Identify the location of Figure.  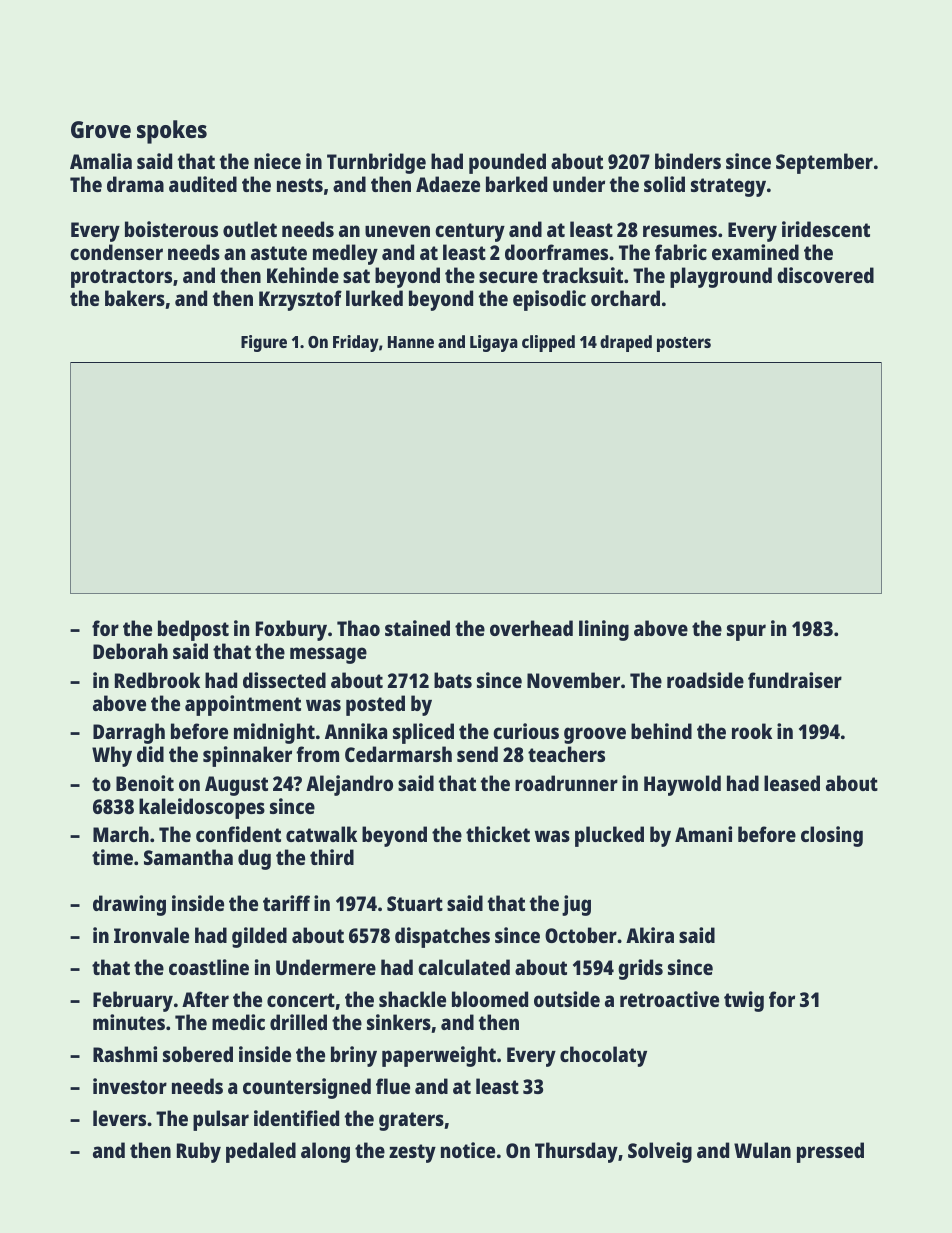
(264, 343).
